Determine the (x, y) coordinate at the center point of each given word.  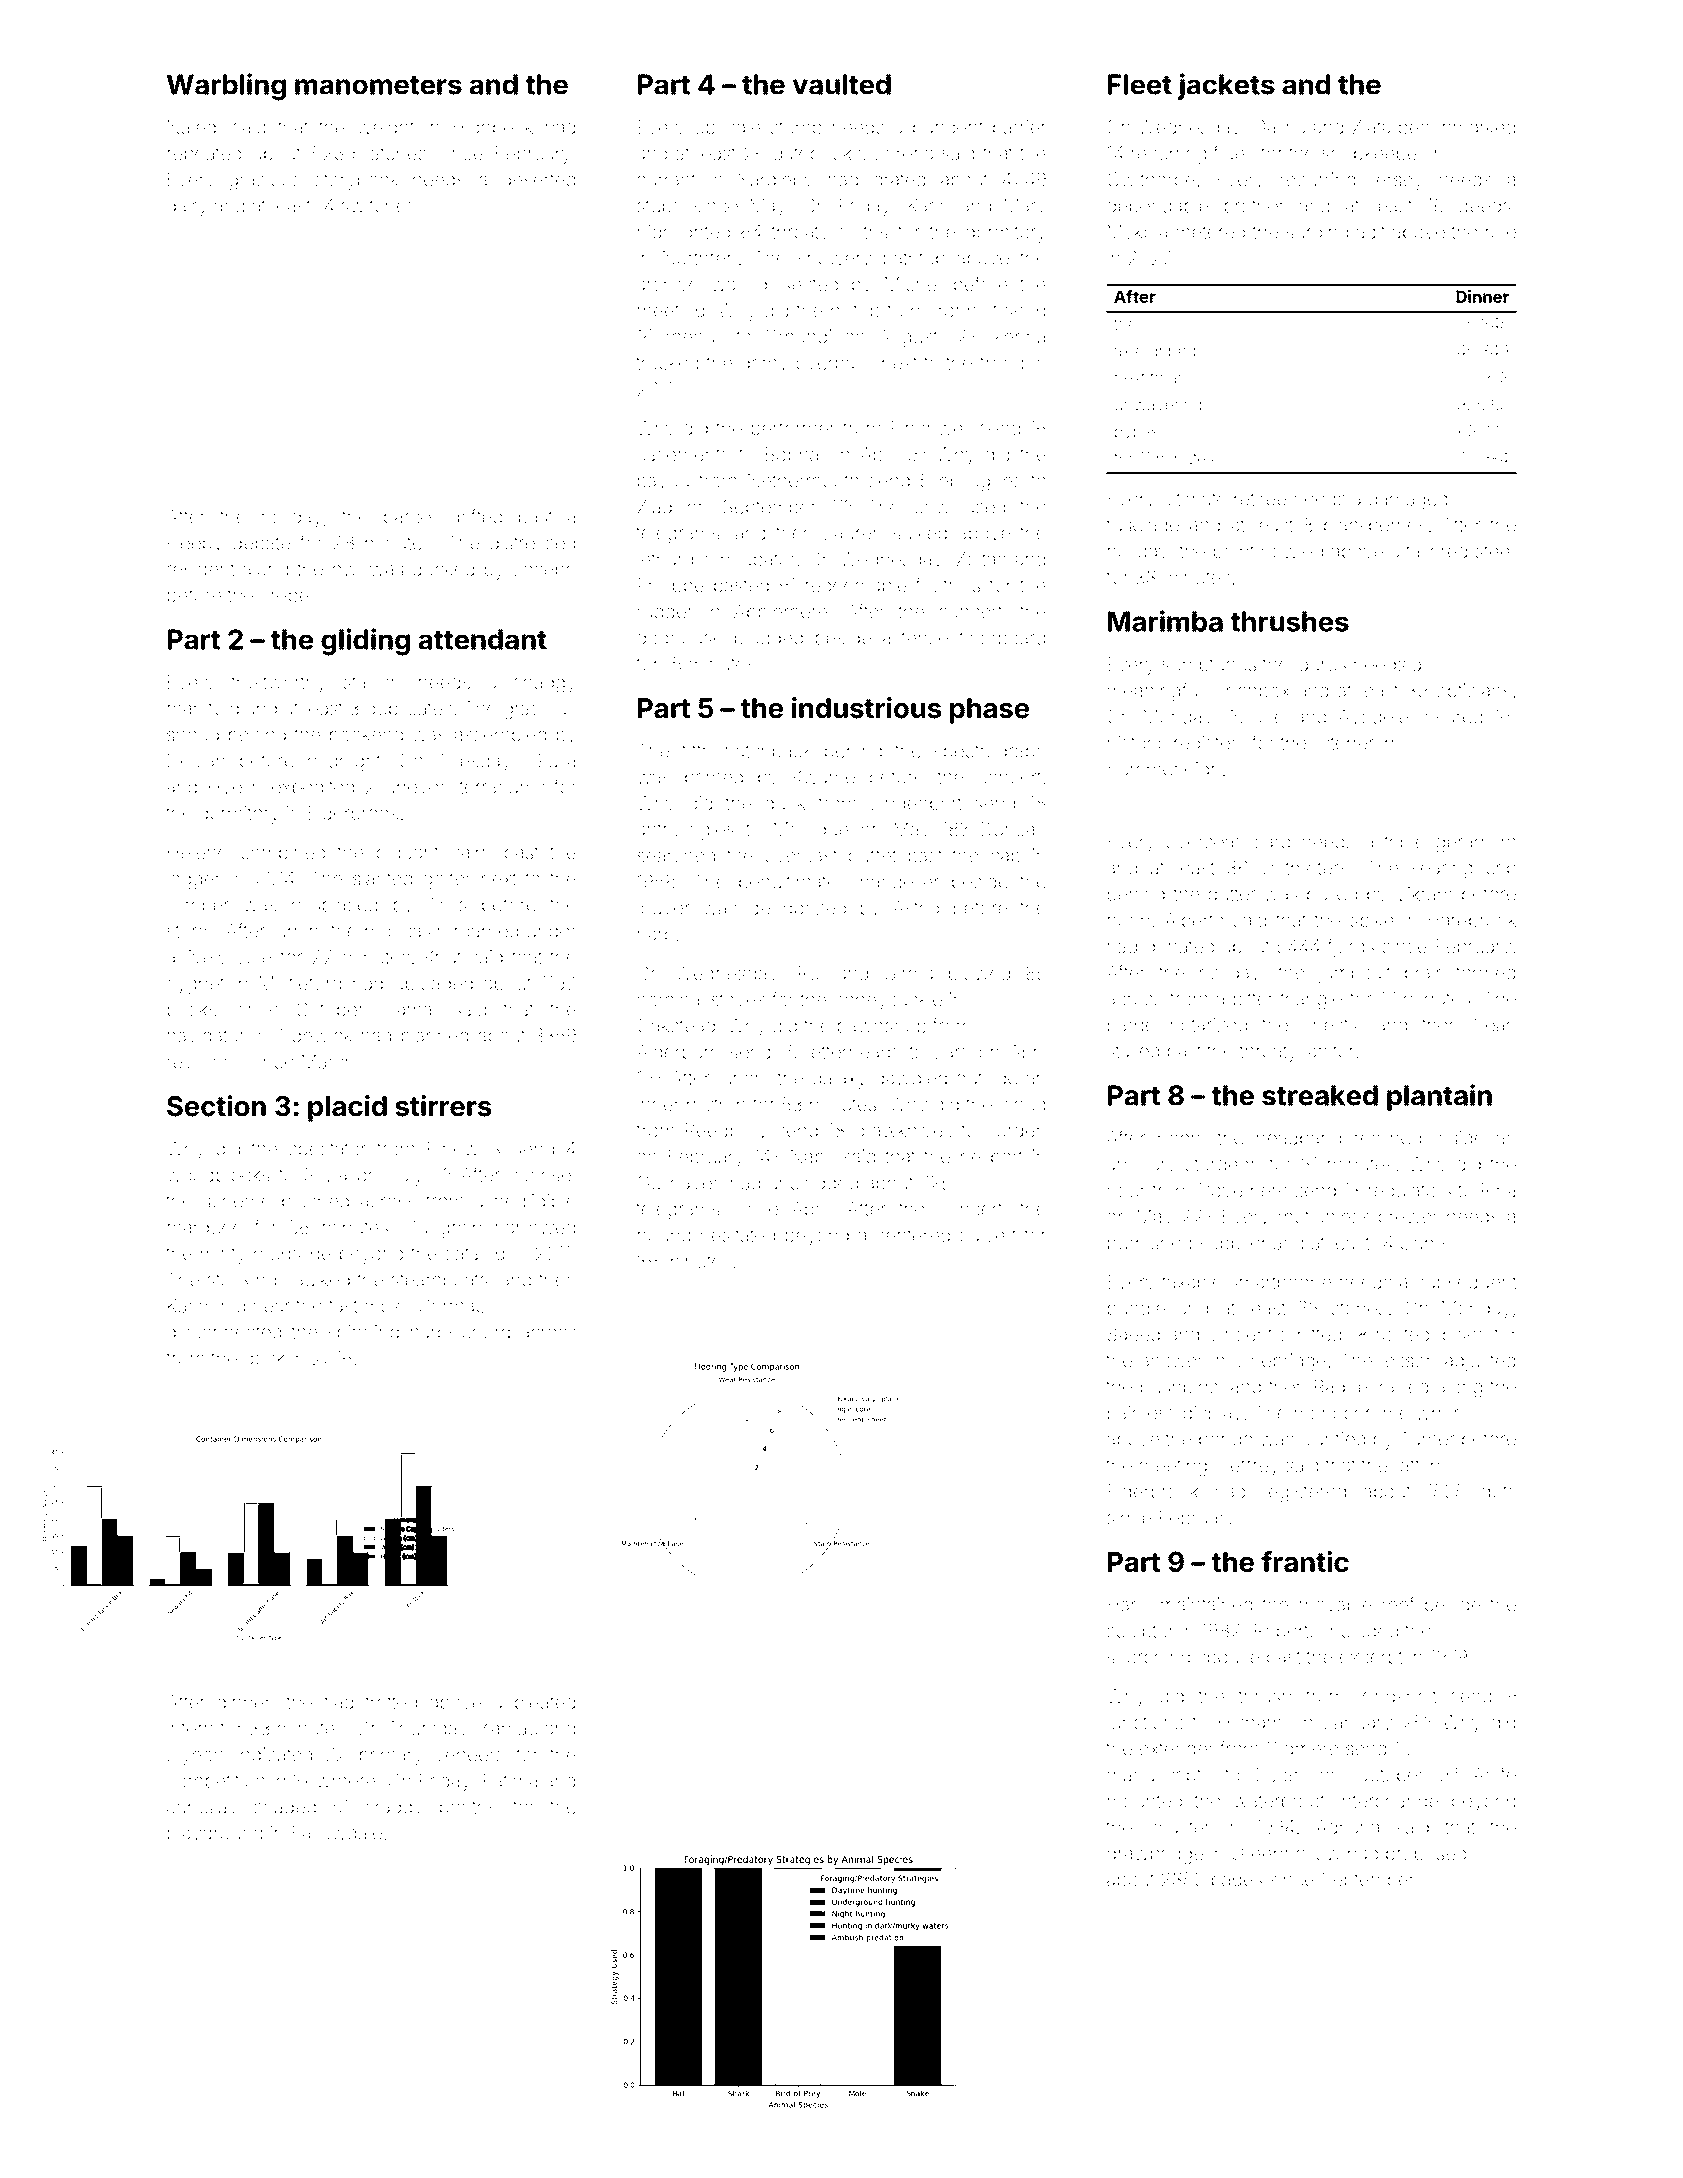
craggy (394, 1810)
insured (1451, 716)
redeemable (856, 585)
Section (216, 1106)
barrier (1019, 127)
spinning (363, 1334)
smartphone (1280, 1284)
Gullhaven (679, 1182)
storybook (356, 182)
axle (1128, 351)
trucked (667, 363)
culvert (988, 1235)
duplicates (409, 710)
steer (1496, 551)
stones (1359, 1308)
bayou (663, 483)
